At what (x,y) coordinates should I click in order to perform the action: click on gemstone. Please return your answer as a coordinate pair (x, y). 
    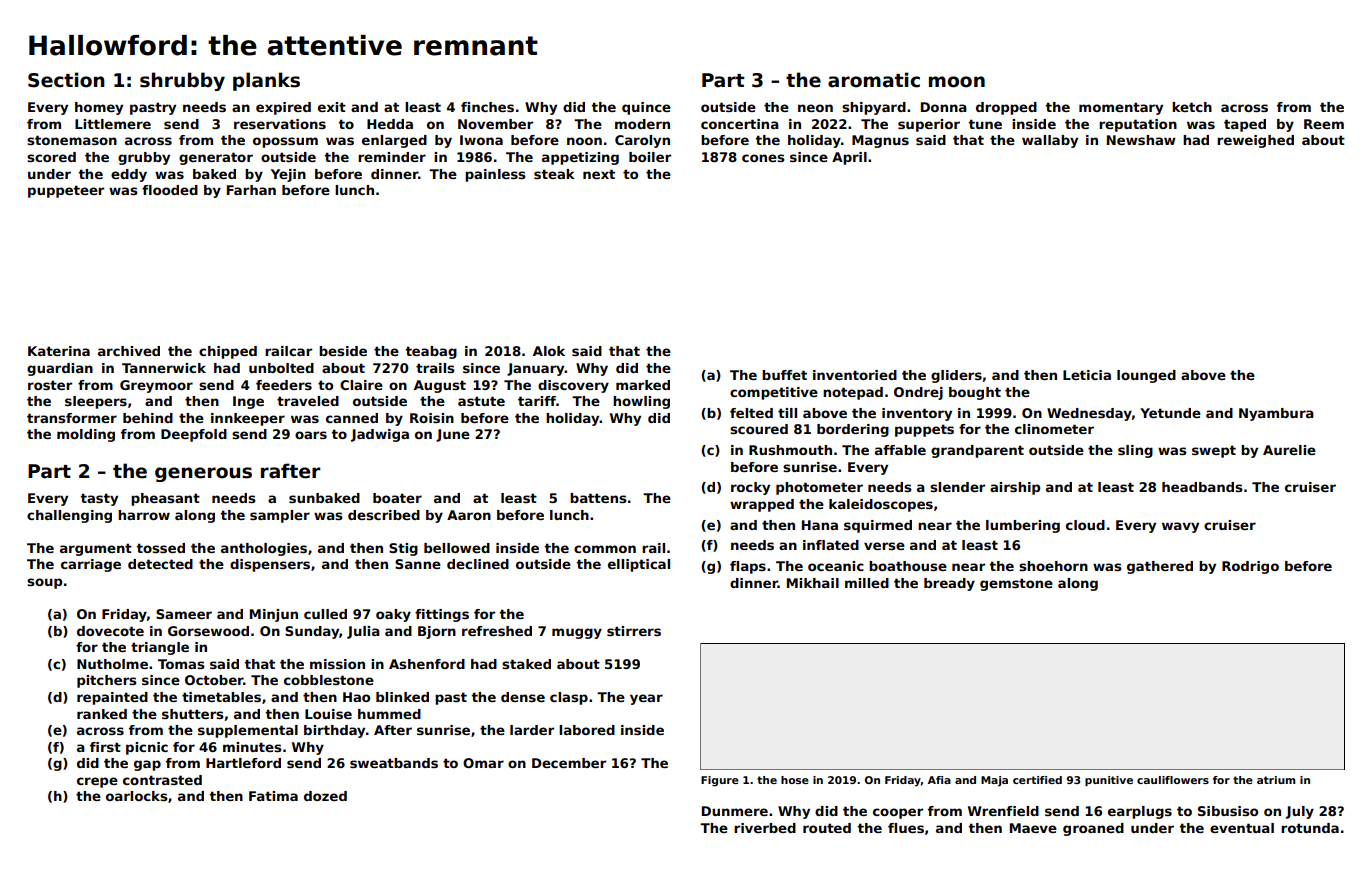
    Looking at the image, I should click on (1016, 584).
